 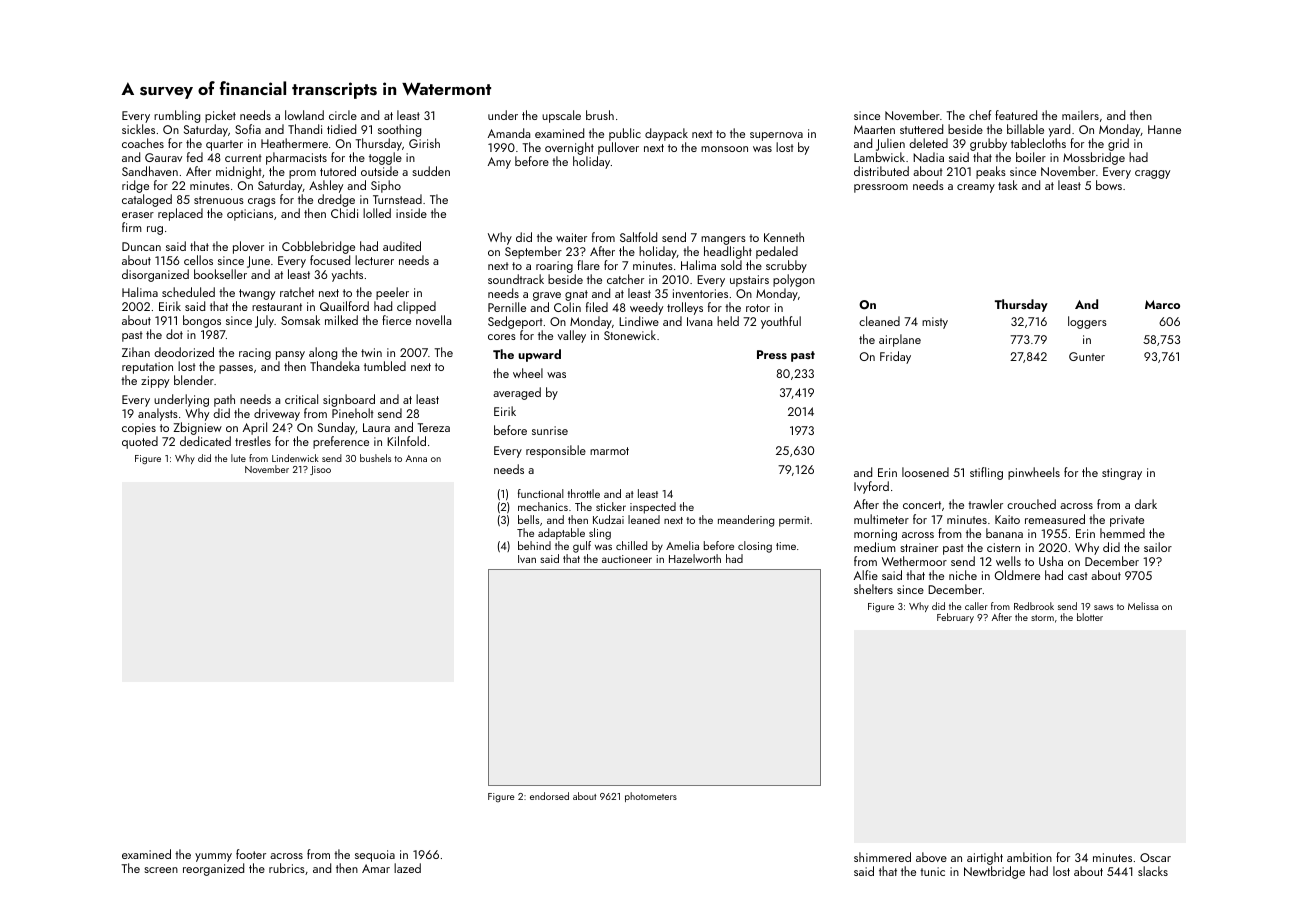 I want to click on chef, so click(x=980, y=115).
